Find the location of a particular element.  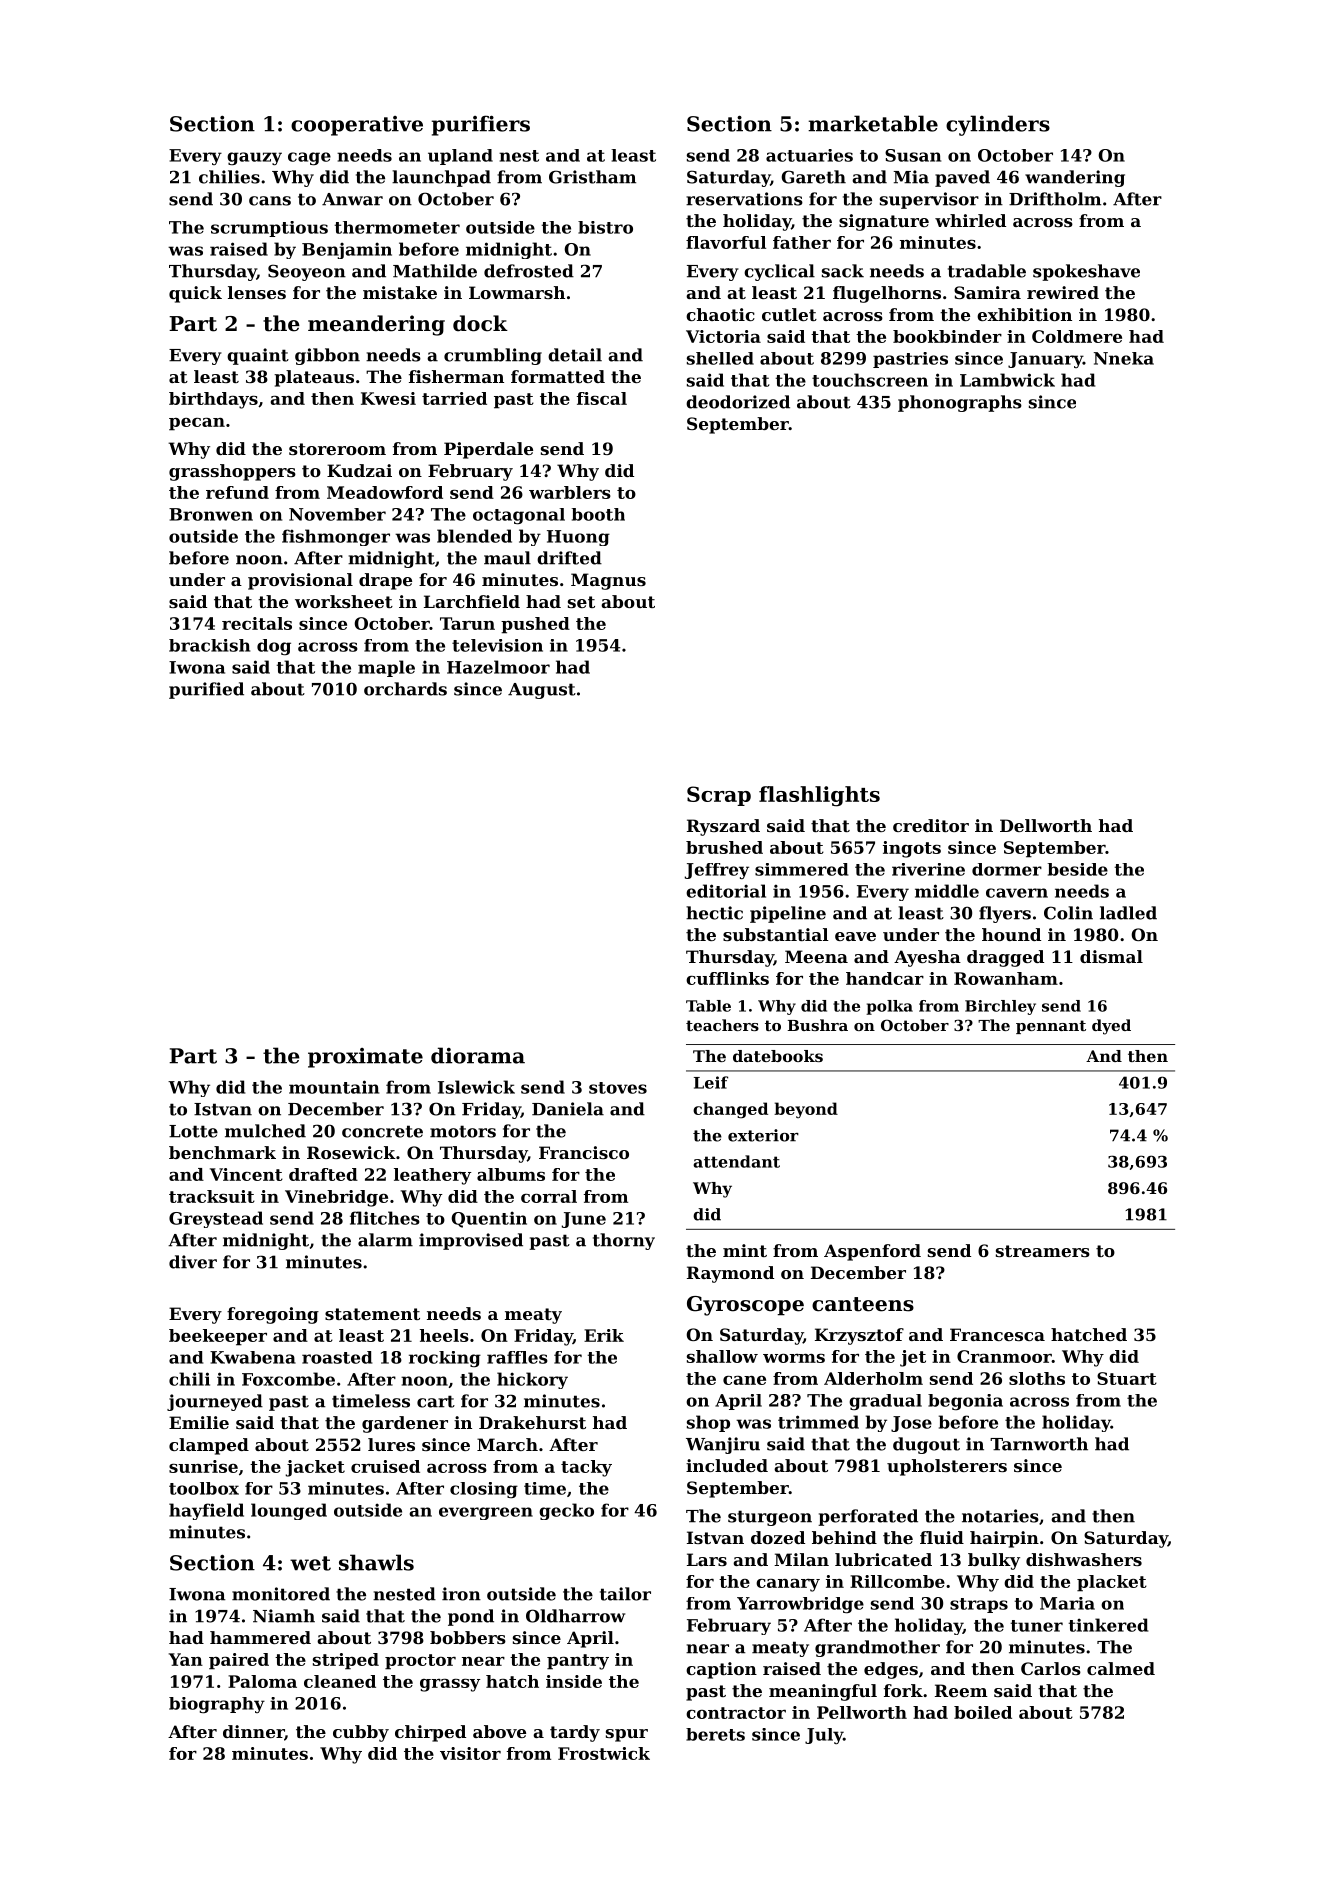

Cranmoor is located at coordinates (1004, 1356).
